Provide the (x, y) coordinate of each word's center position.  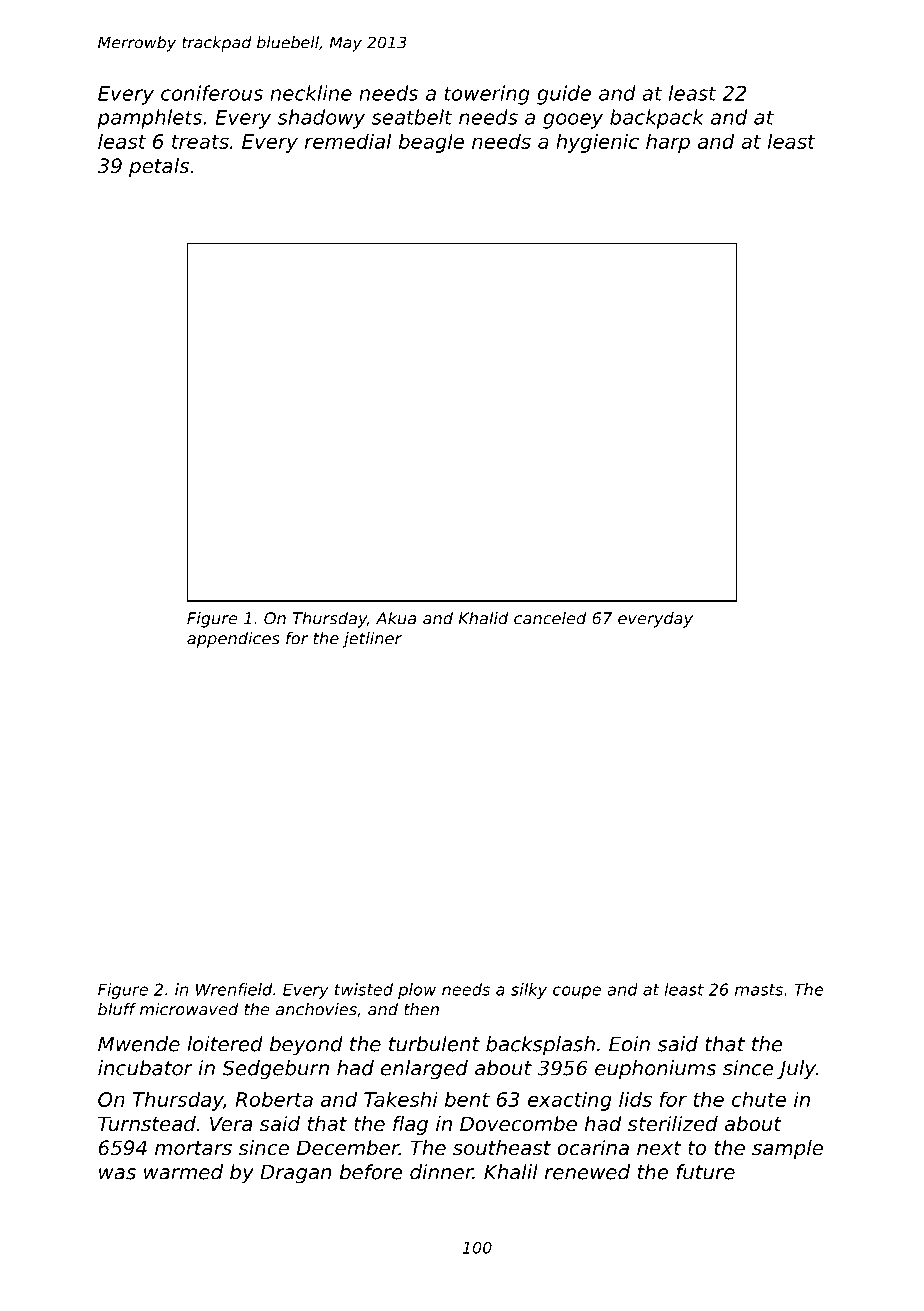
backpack (657, 119)
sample (787, 1149)
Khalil (511, 1172)
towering (487, 95)
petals (159, 167)
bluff (117, 1009)
